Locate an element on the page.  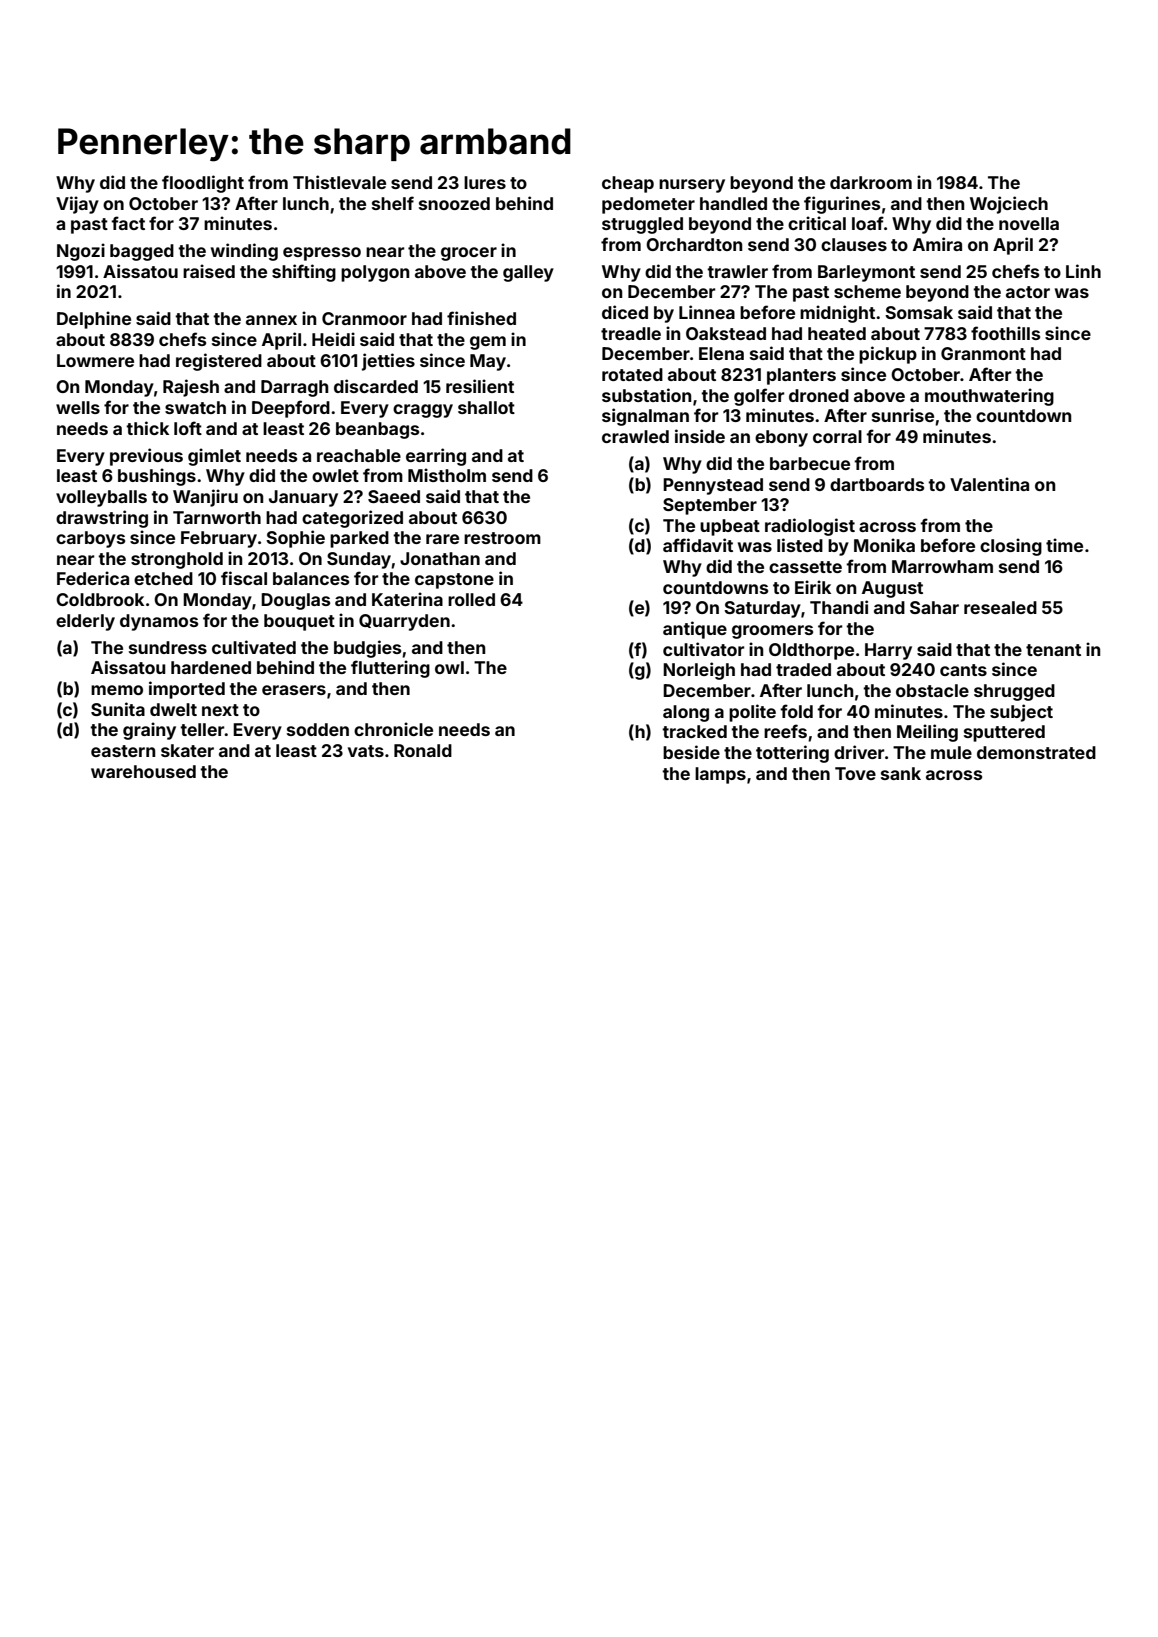
Norleigh is located at coordinates (699, 671).
